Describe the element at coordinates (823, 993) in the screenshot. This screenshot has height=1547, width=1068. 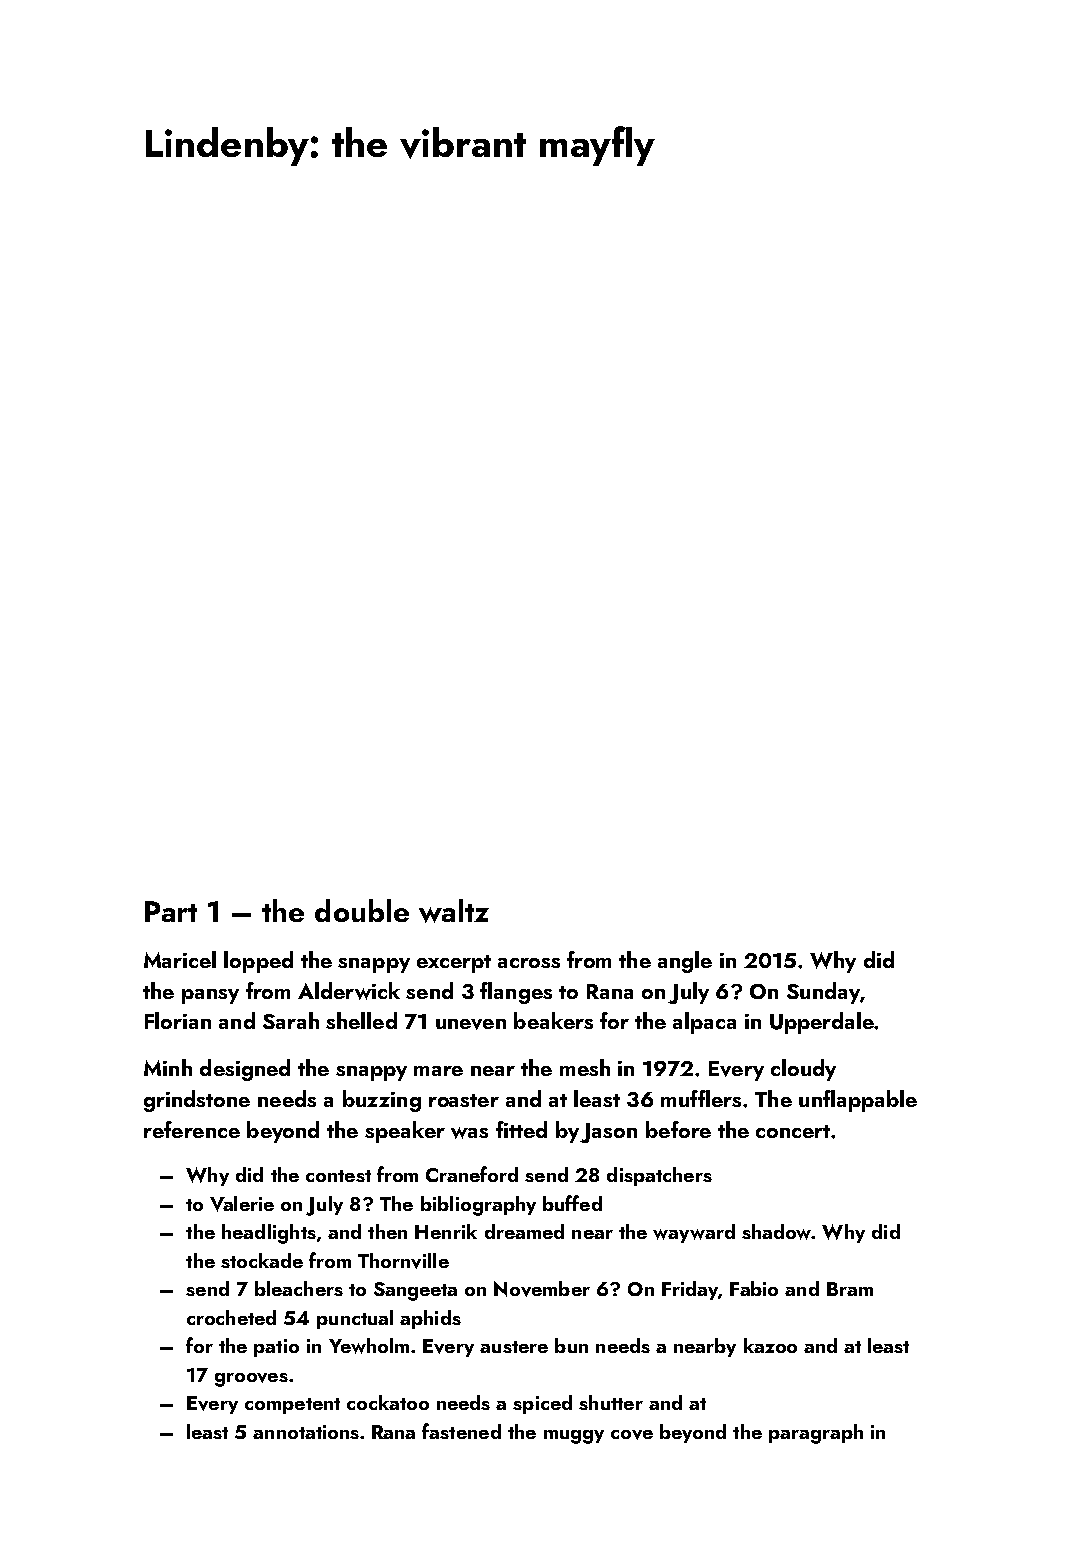
I see `Sunday` at that location.
